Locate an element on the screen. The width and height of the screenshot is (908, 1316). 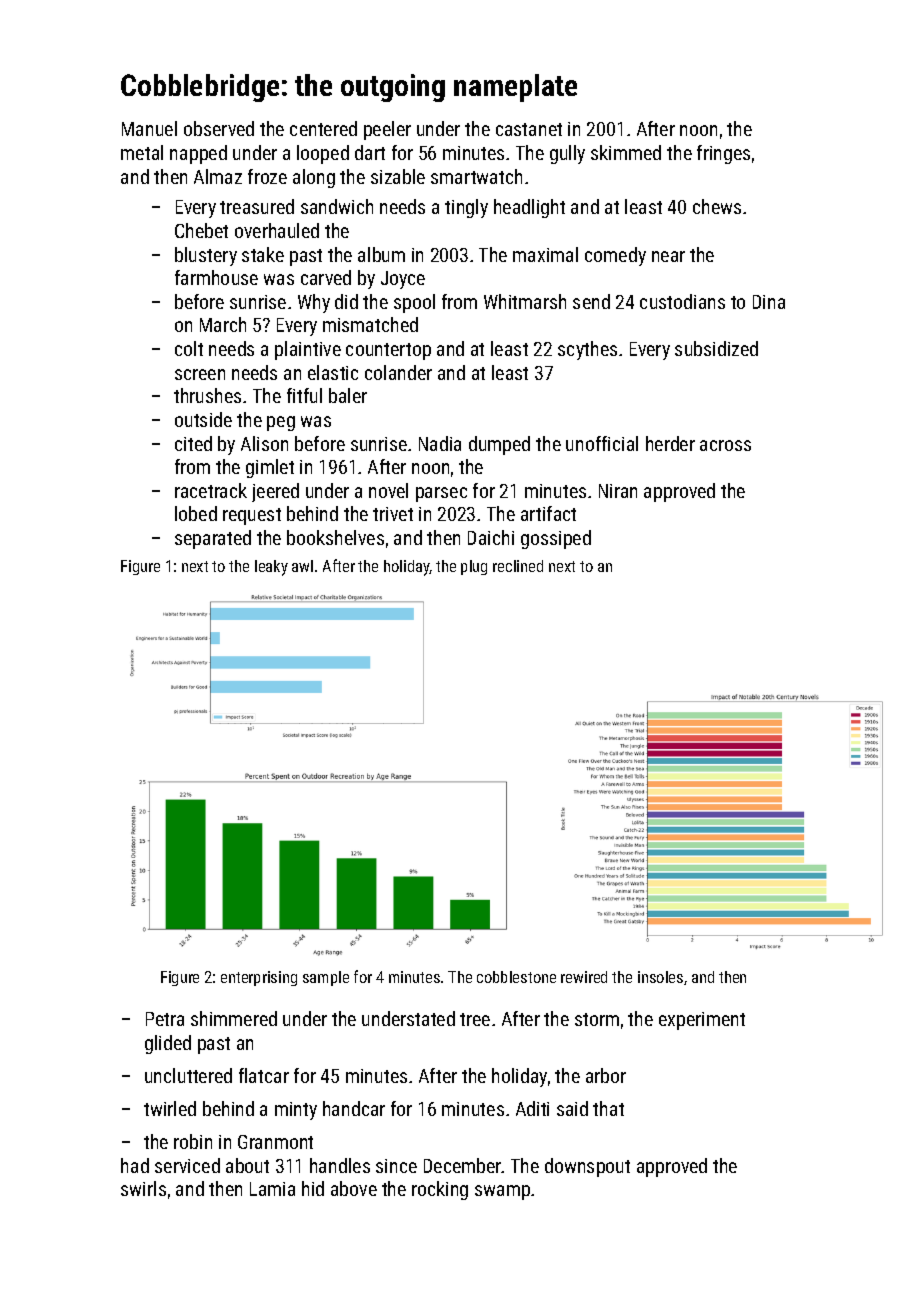
Chebet is located at coordinates (201, 230).
